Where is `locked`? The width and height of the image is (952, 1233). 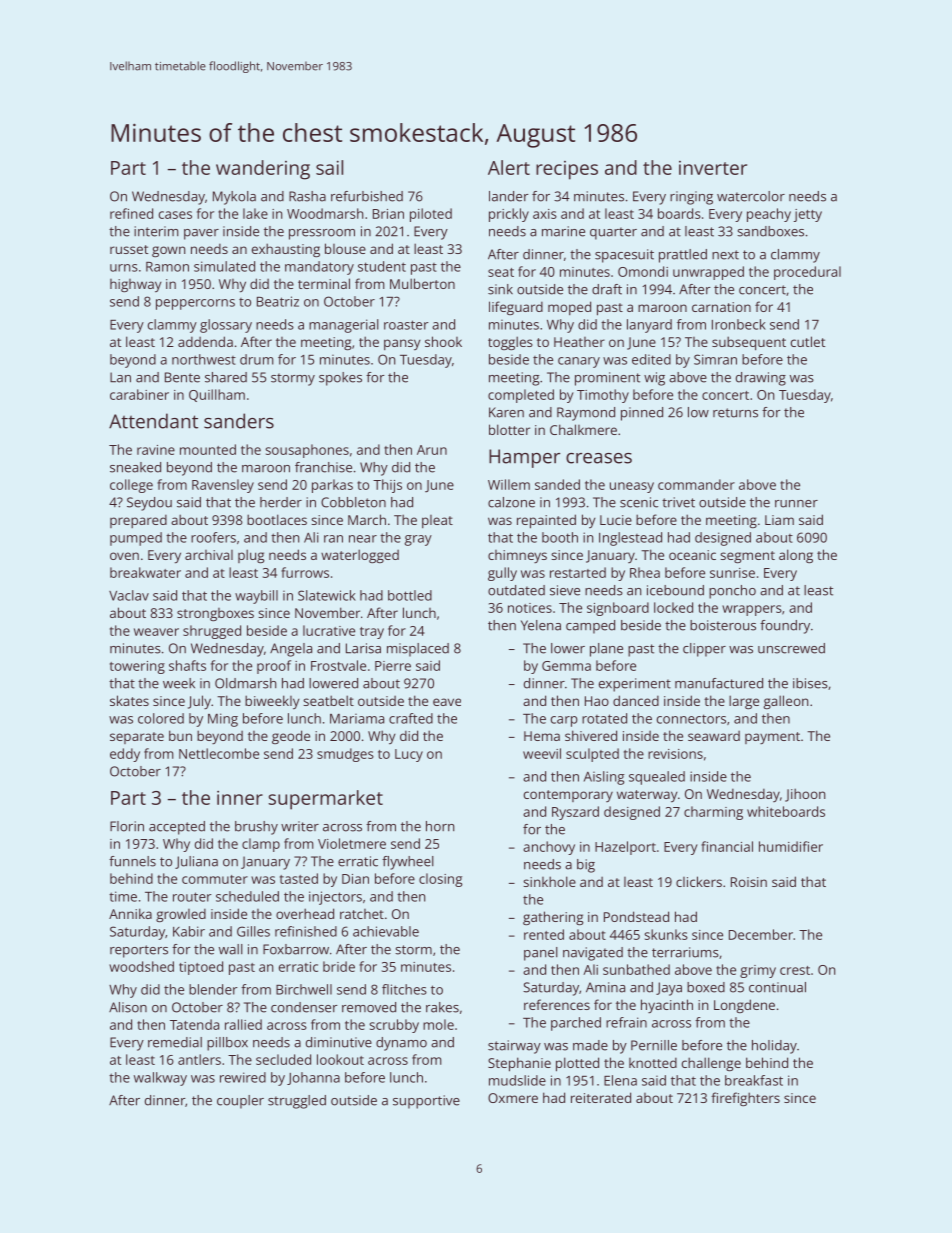
locked is located at coordinates (673, 607).
